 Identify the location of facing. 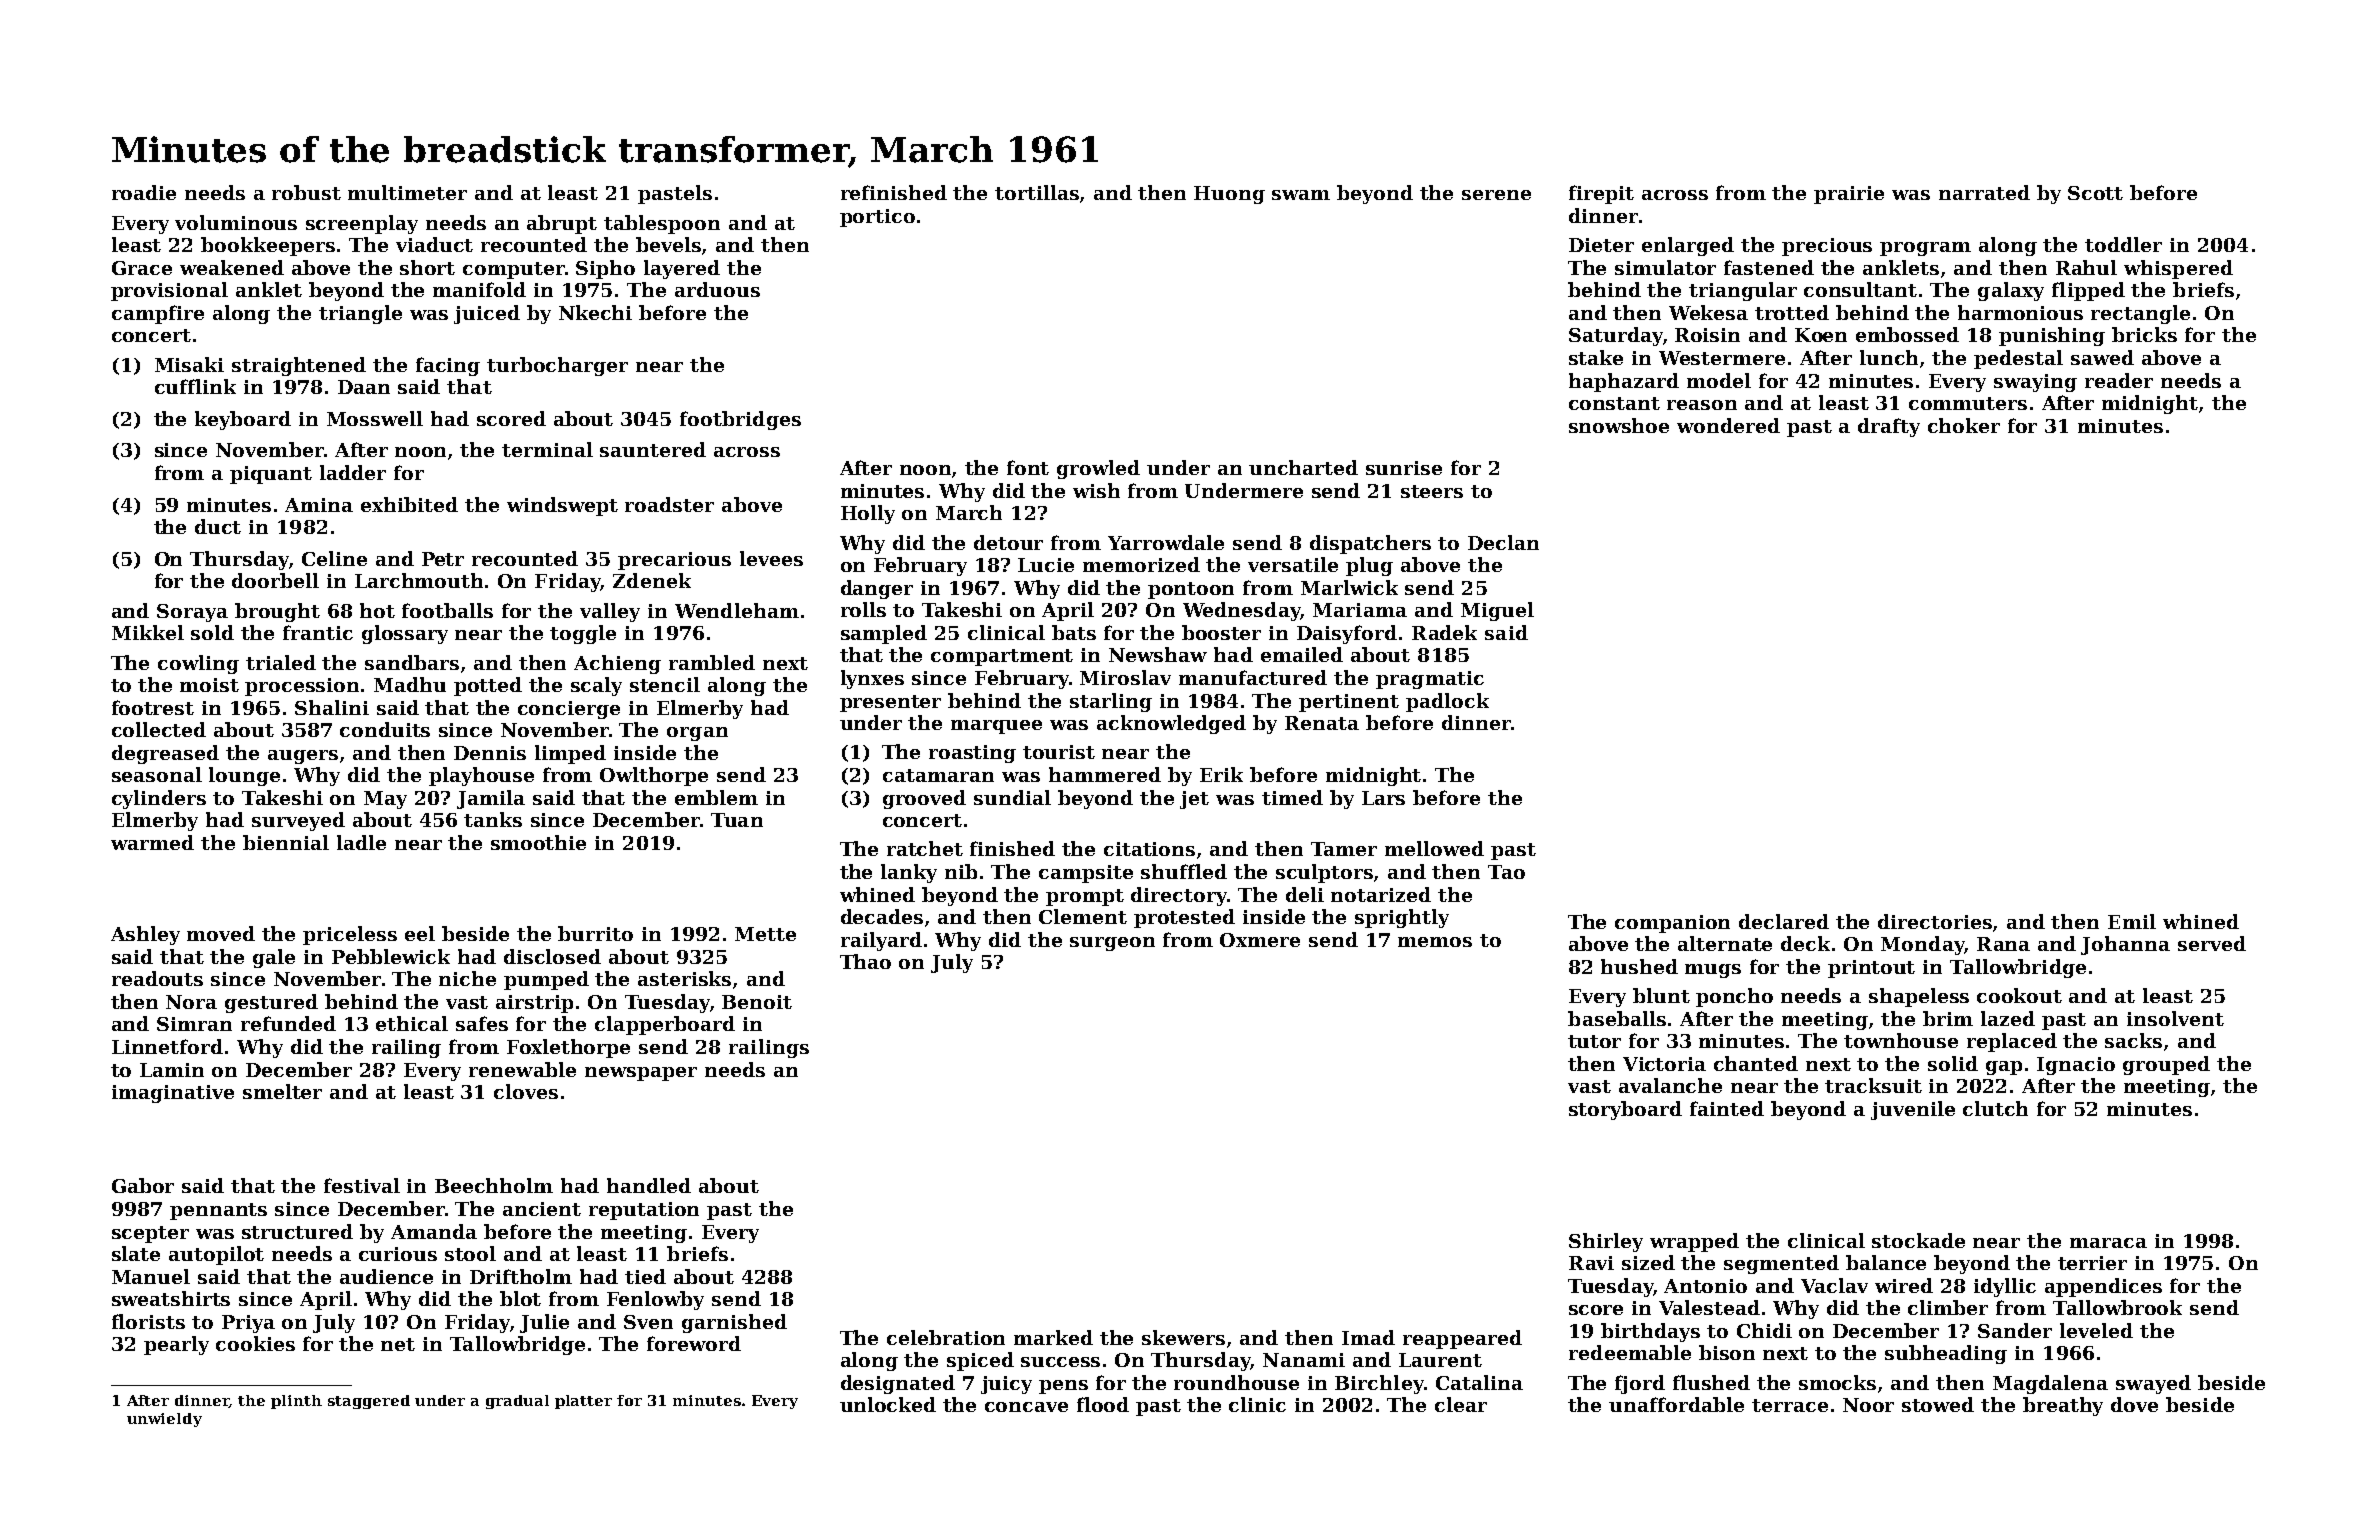
(448, 366).
